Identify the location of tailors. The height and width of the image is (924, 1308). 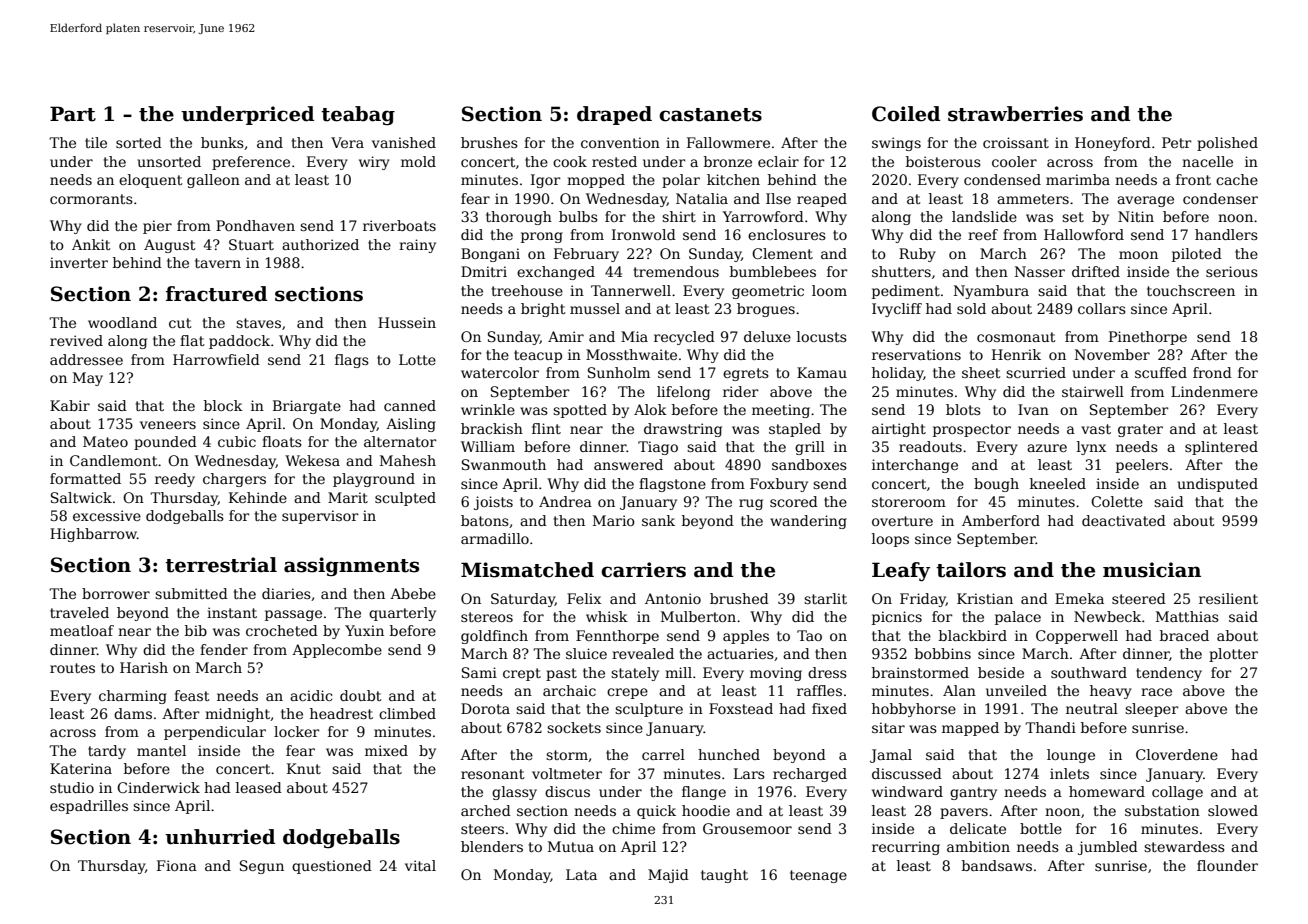
(971, 570).
